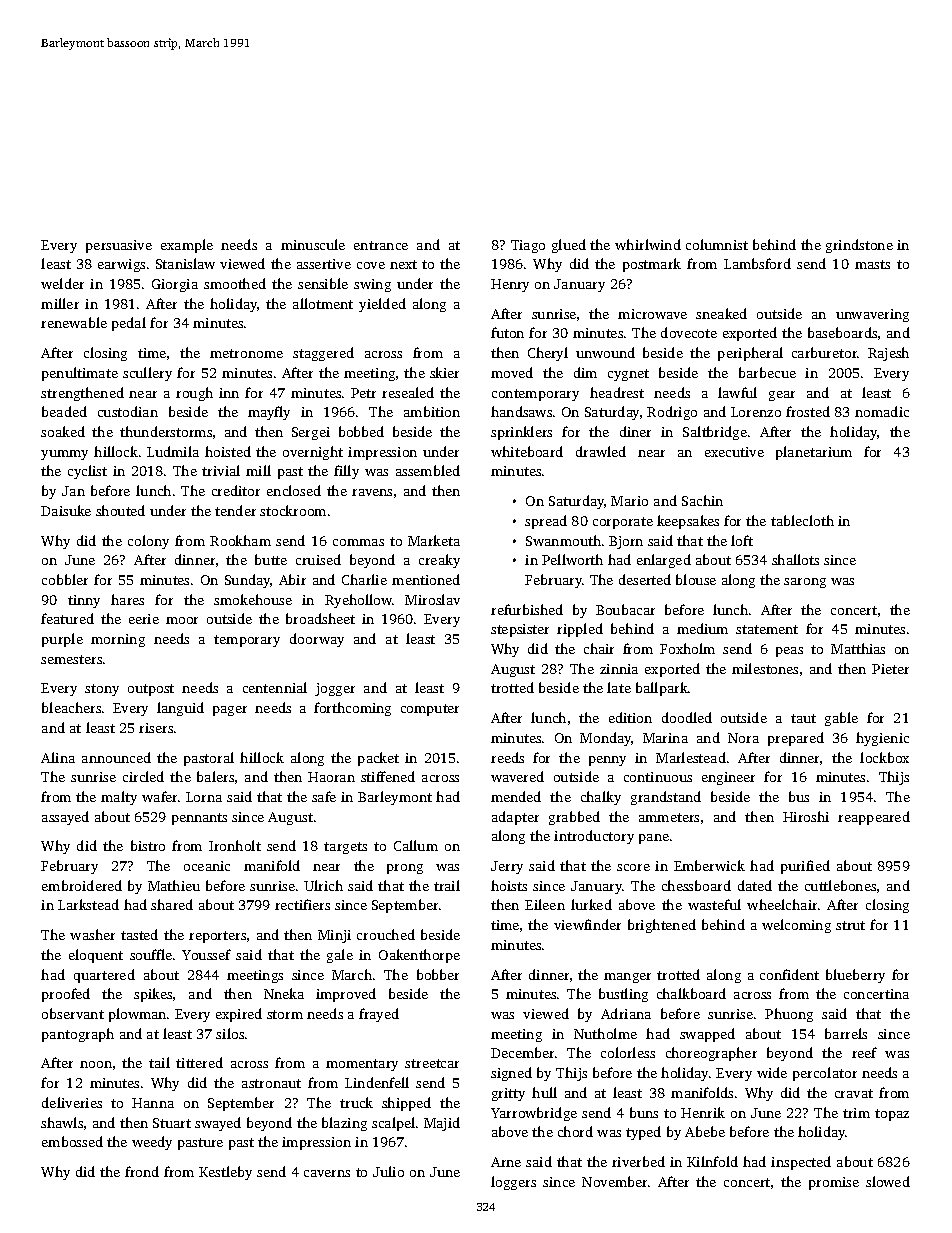  What do you see at coordinates (527, 609) in the document?
I see `refurbished` at bounding box center [527, 609].
